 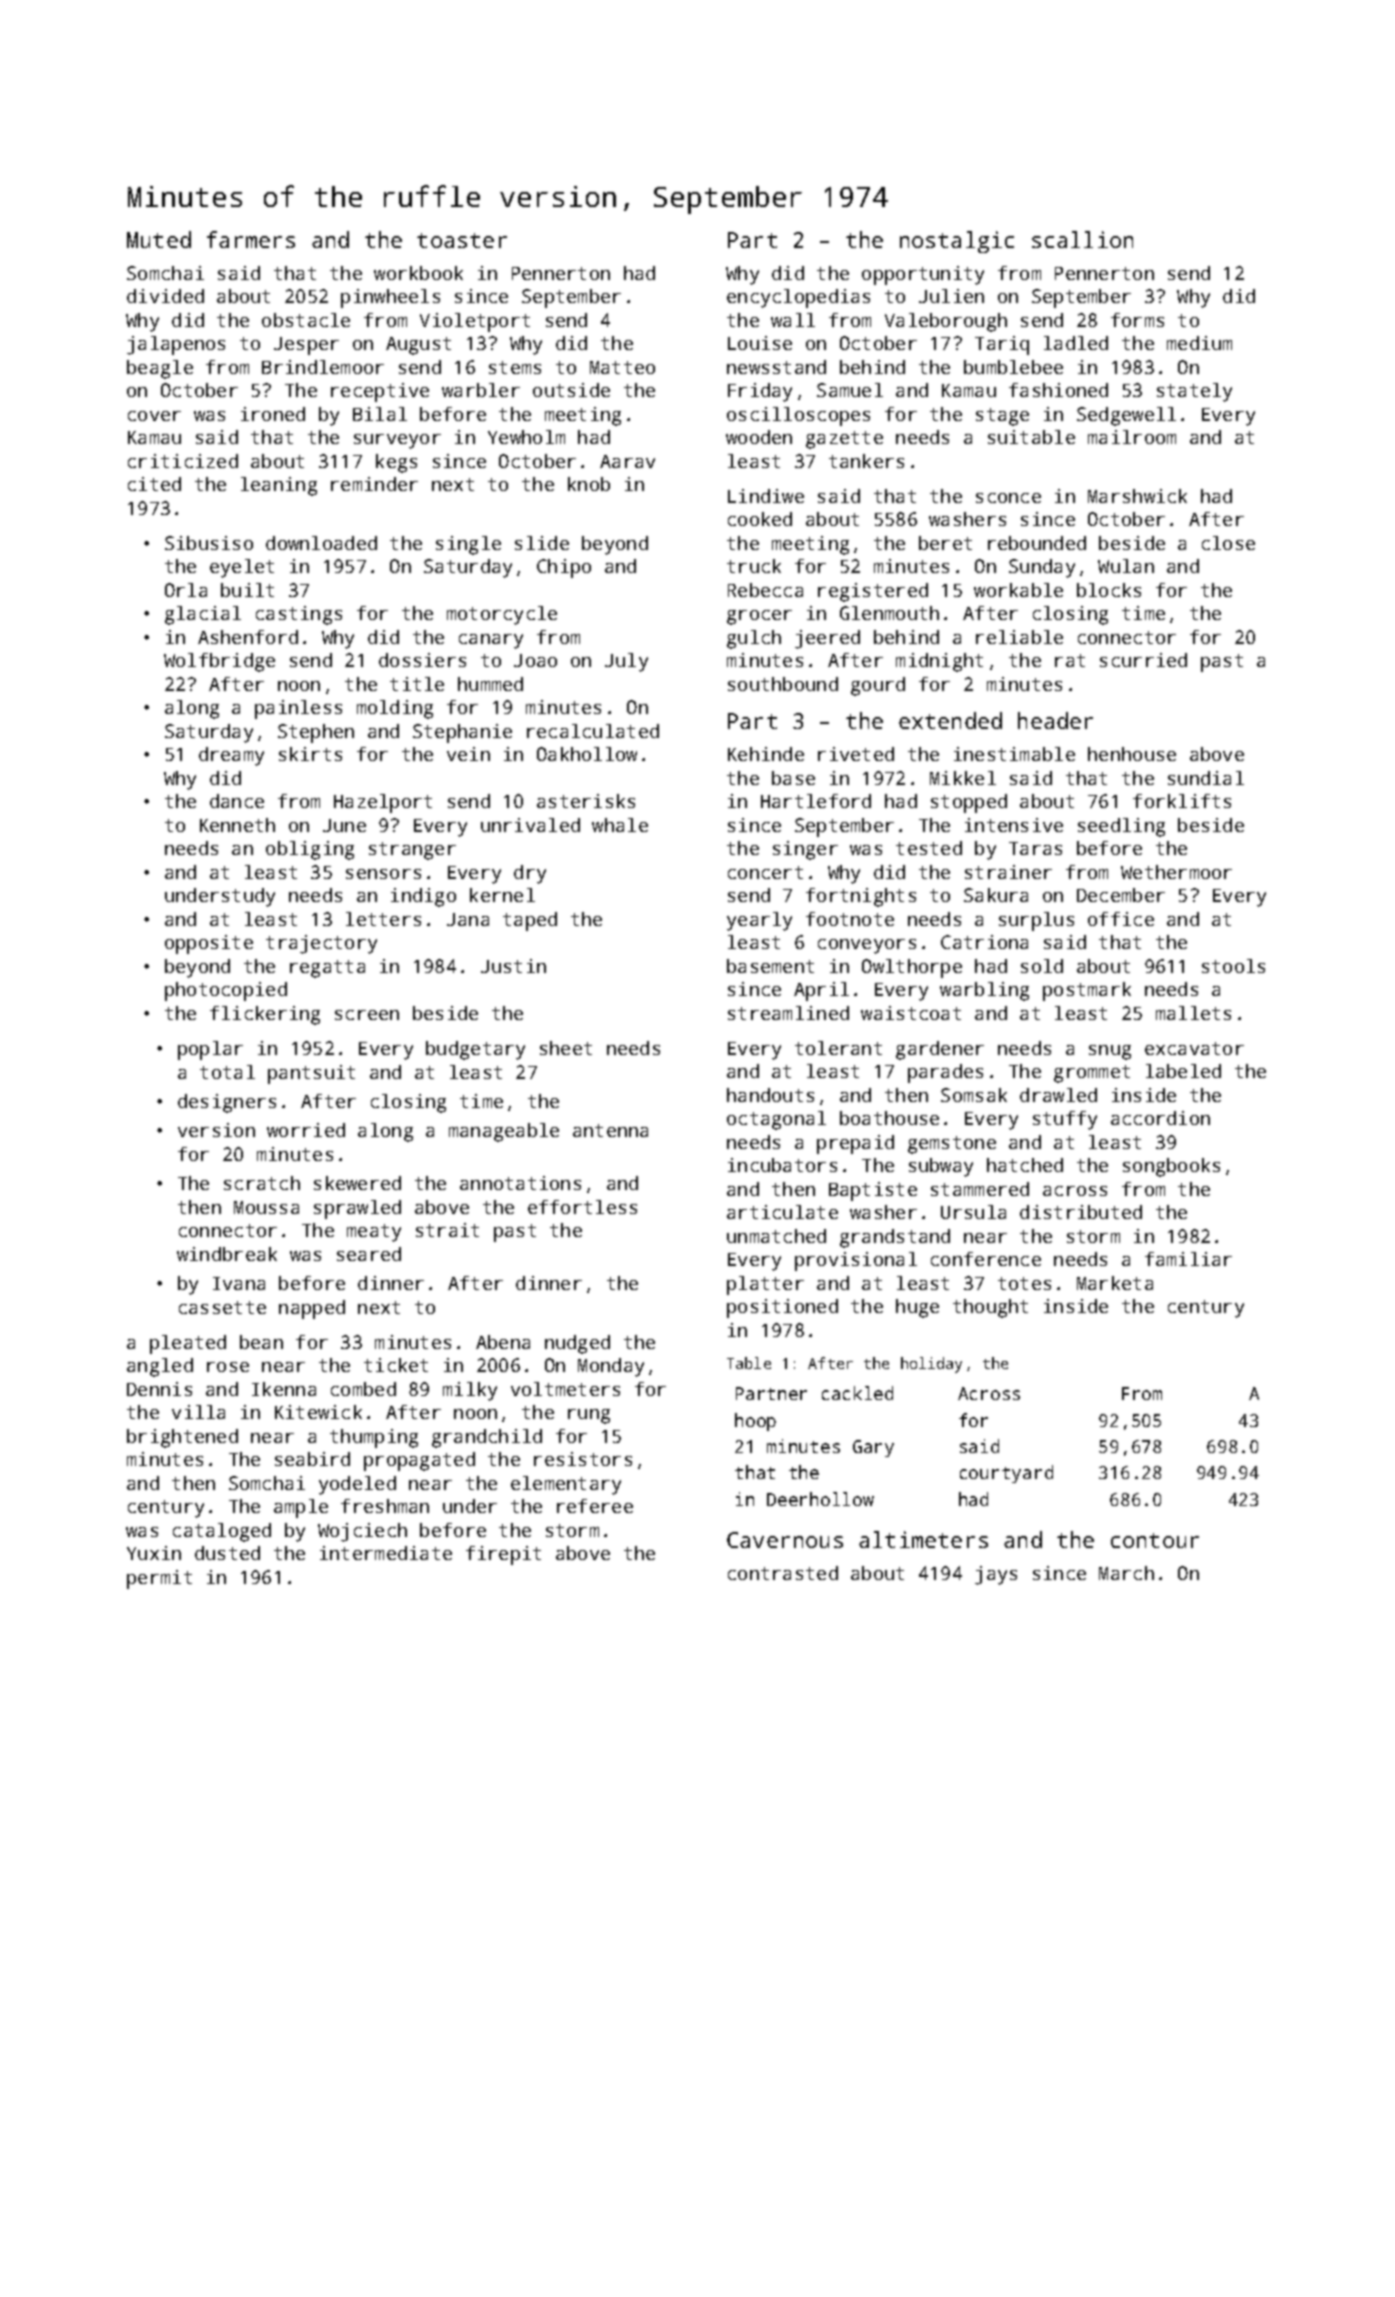 I want to click on familiar, so click(x=1188, y=1259).
